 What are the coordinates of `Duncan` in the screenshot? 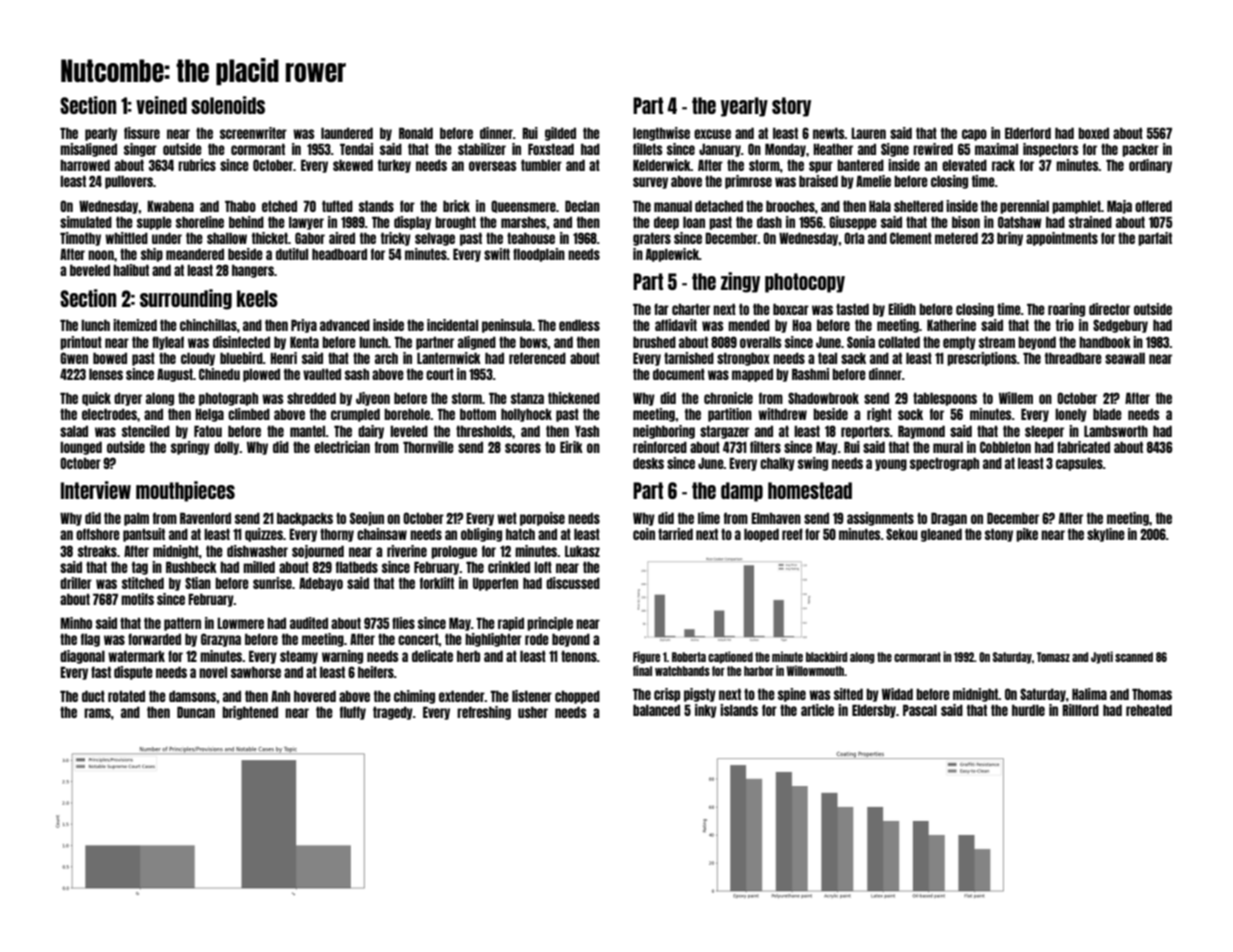 It's located at (196, 712).
